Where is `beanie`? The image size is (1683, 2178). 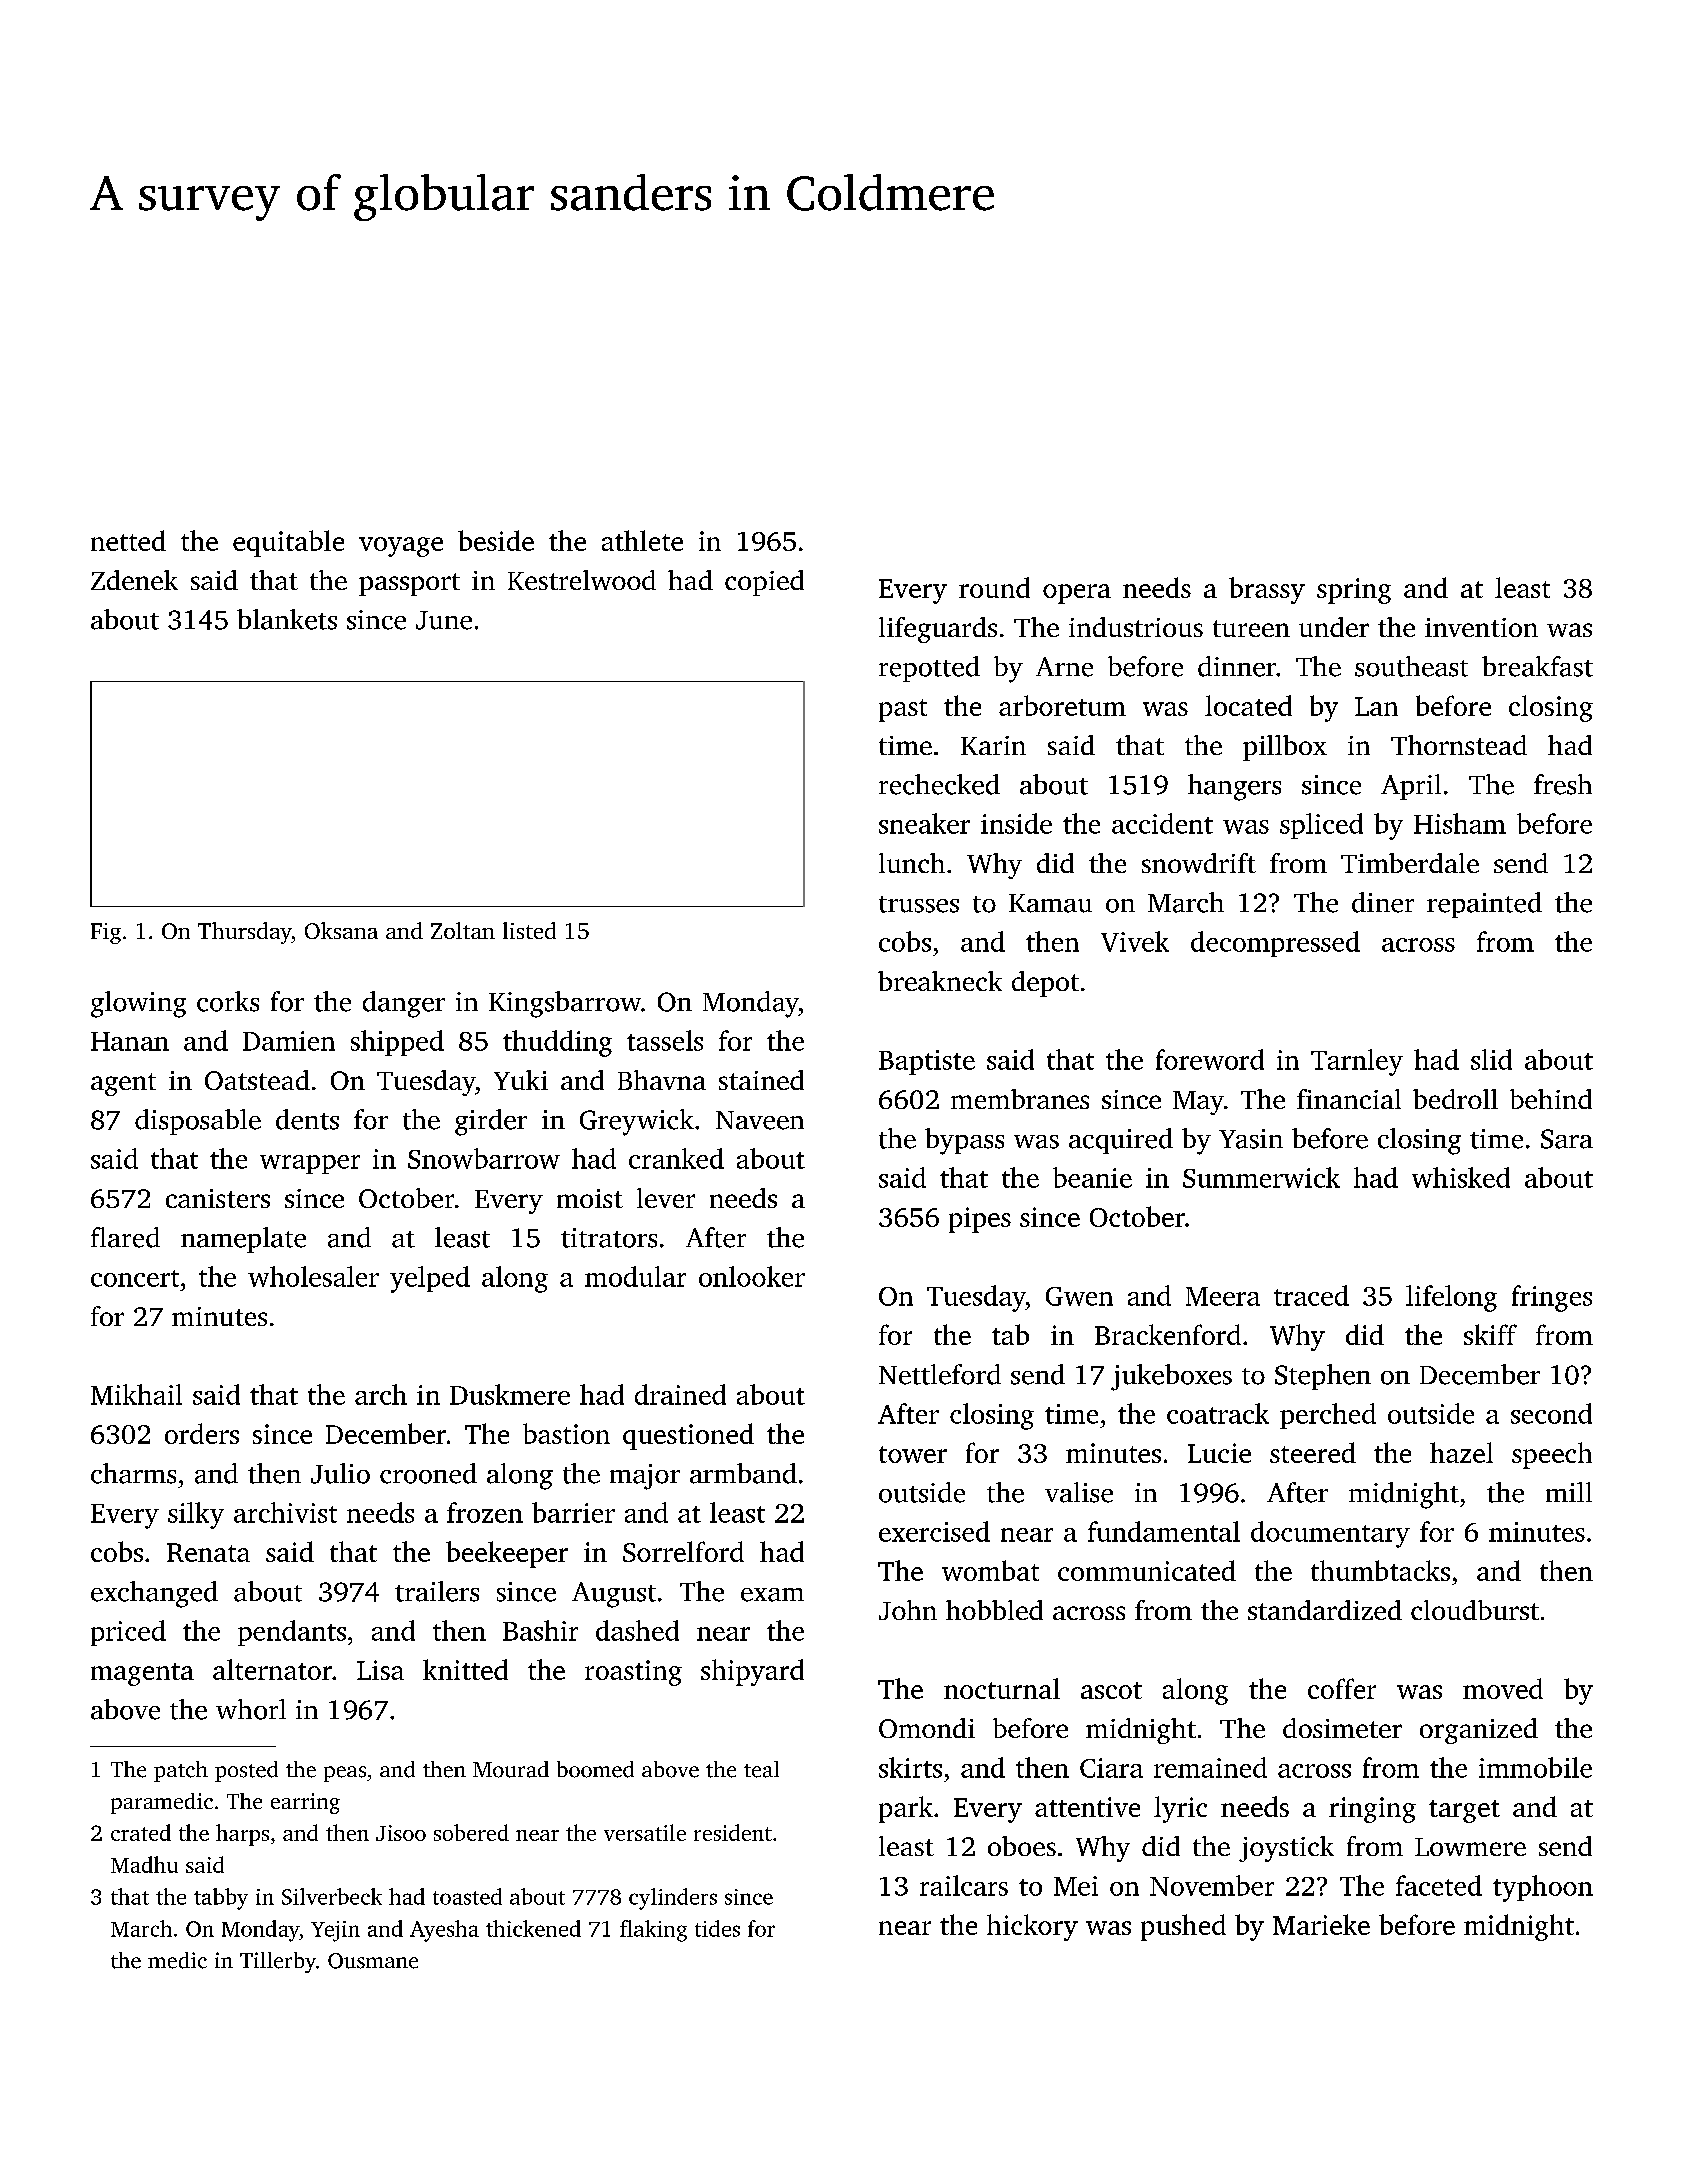
beanie is located at coordinates (1092, 1177).
